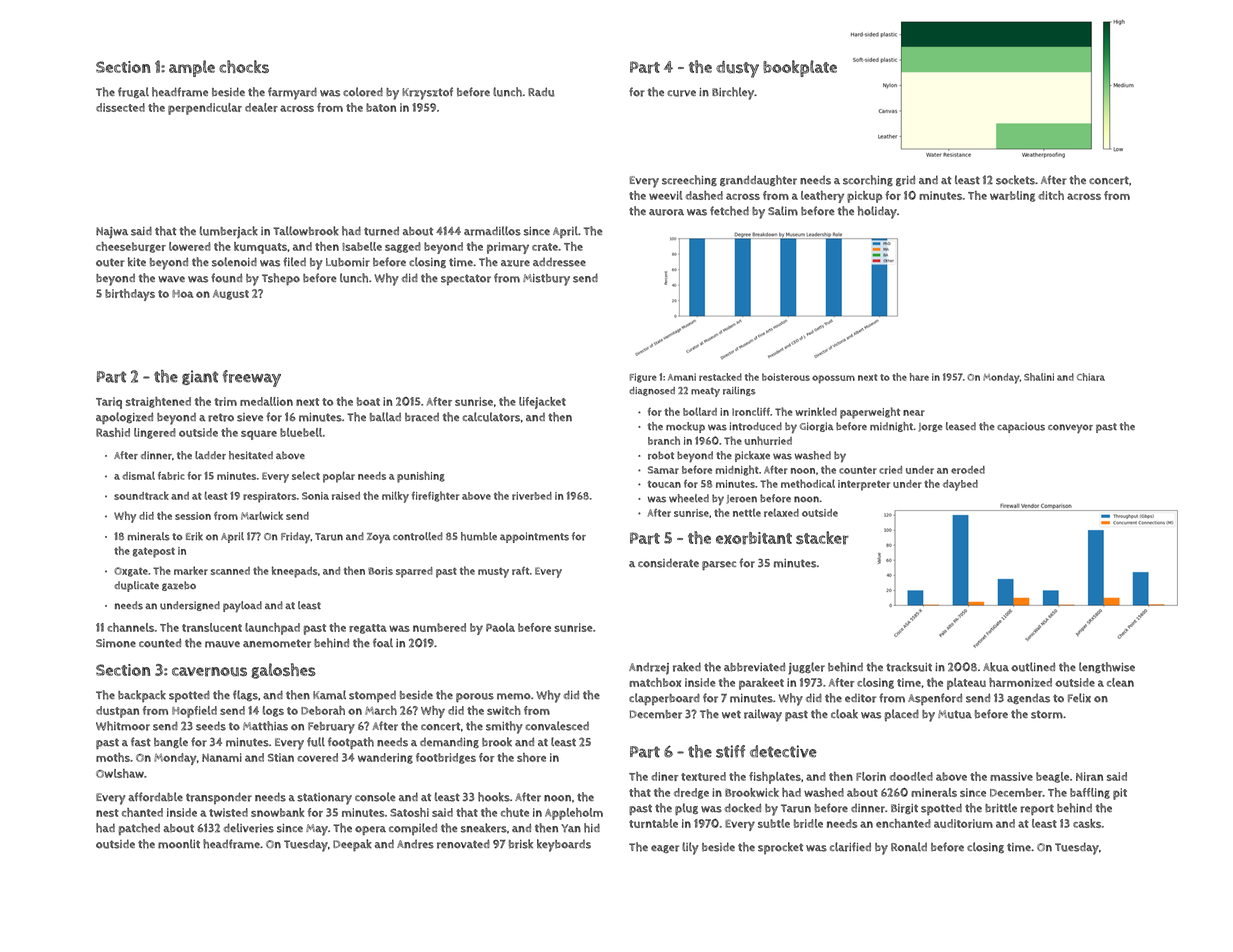  Describe the element at coordinates (532, 496) in the screenshot. I see `riverbed` at that location.
